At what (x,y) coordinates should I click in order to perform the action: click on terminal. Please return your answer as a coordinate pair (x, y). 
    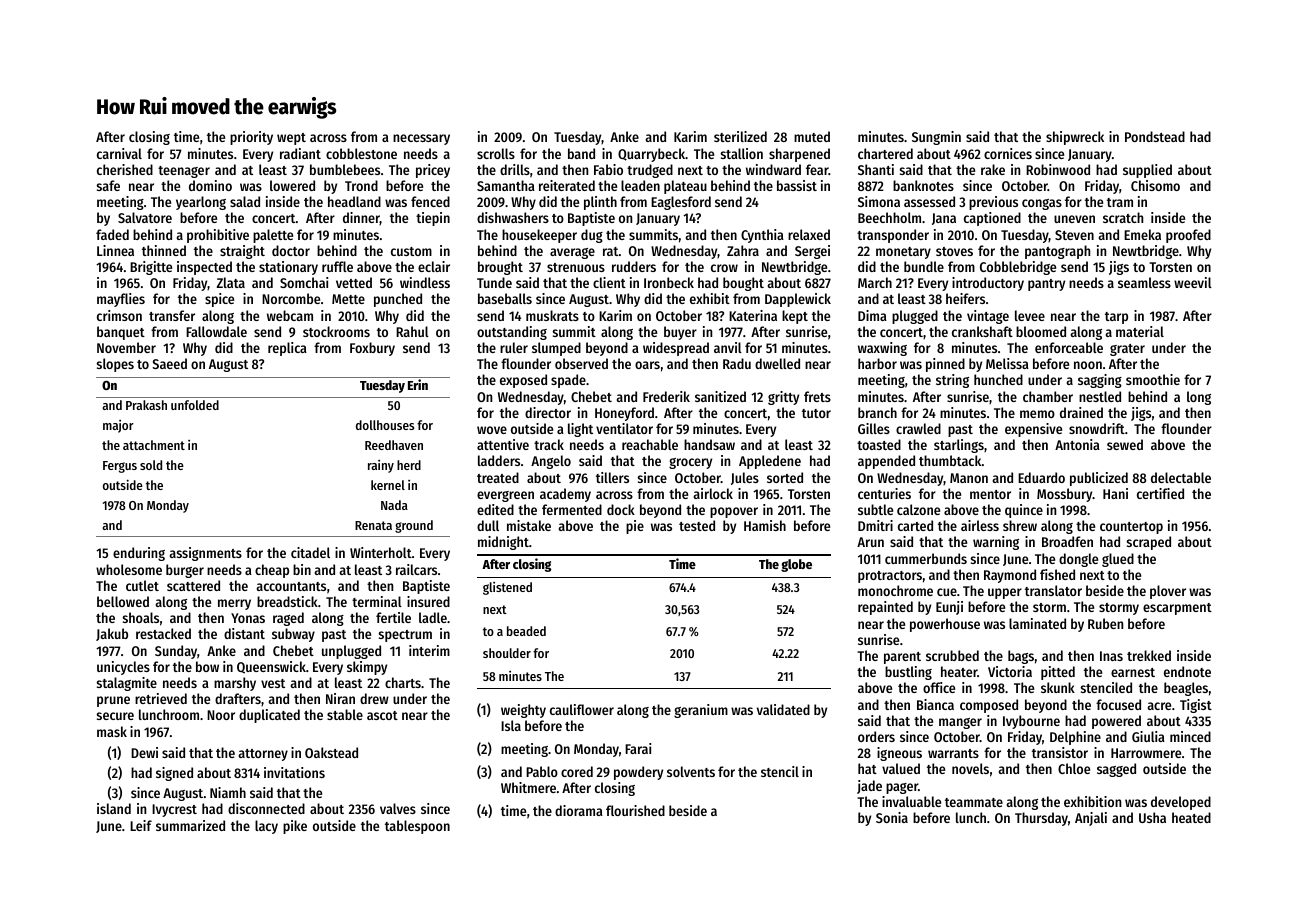
    Looking at the image, I should click on (377, 601).
